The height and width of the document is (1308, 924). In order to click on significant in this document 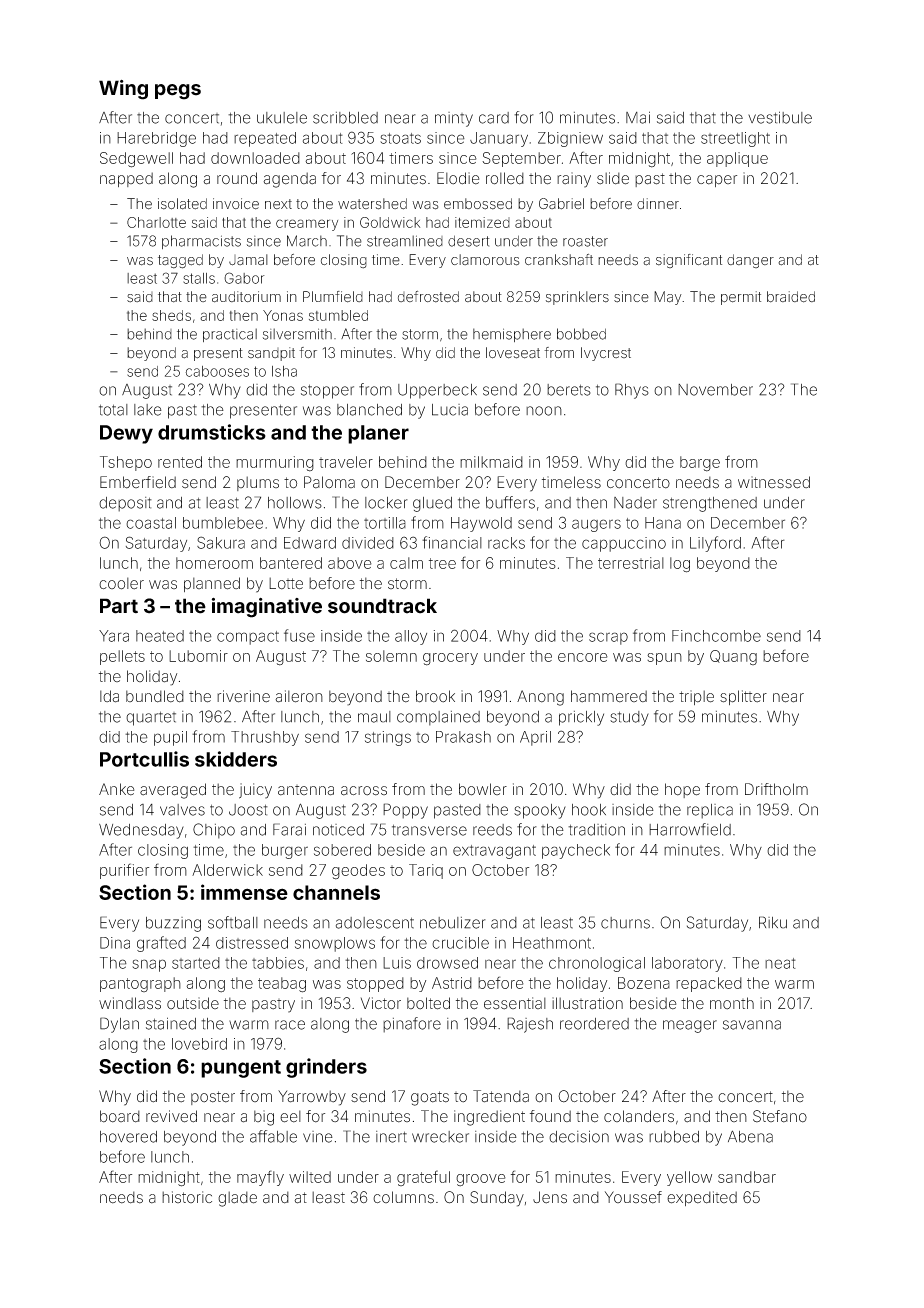, I will do `click(689, 261)`.
